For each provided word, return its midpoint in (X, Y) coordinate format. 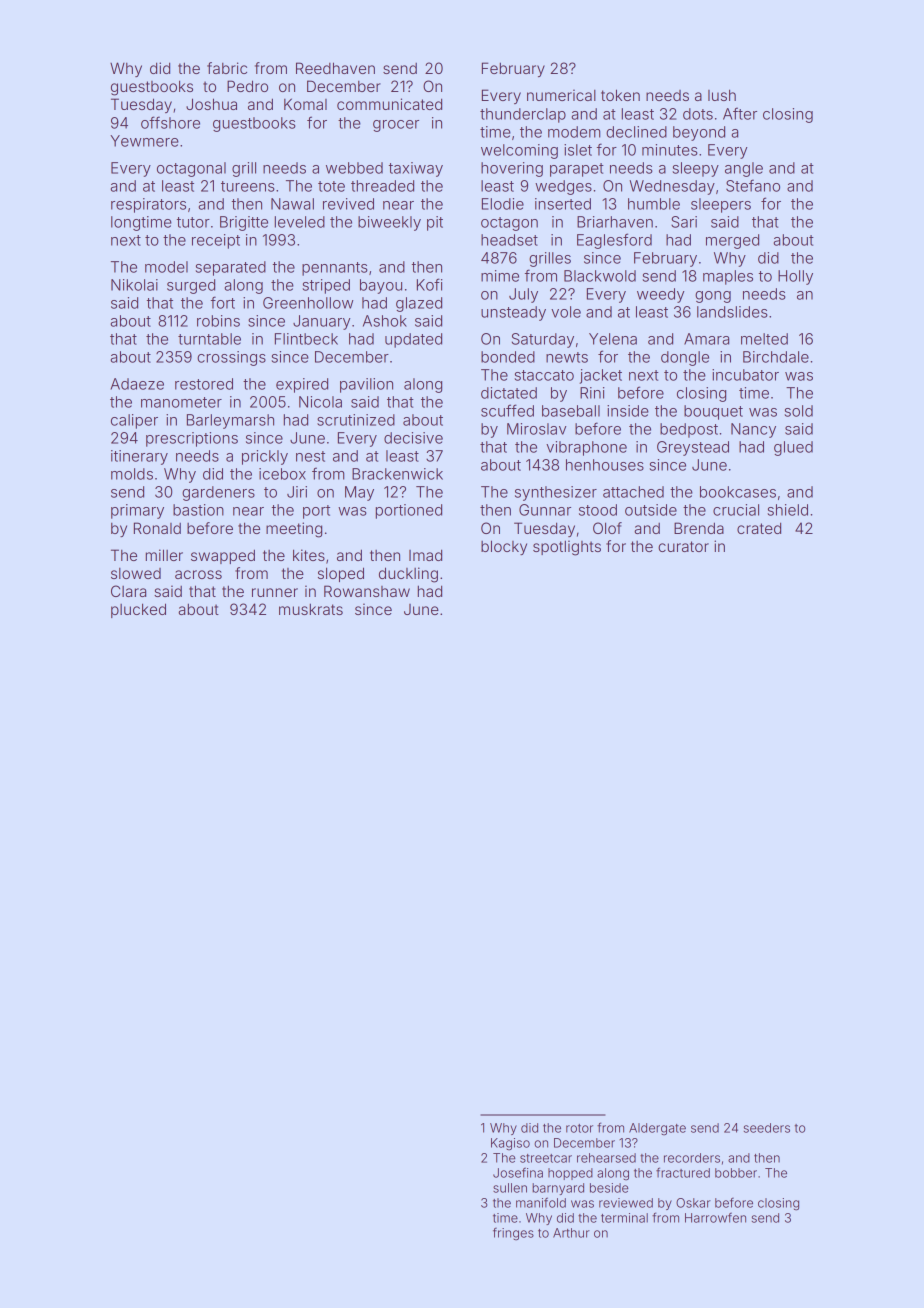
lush (722, 95)
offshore (170, 122)
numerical (561, 95)
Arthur (571, 1233)
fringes (513, 1234)
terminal (624, 1218)
